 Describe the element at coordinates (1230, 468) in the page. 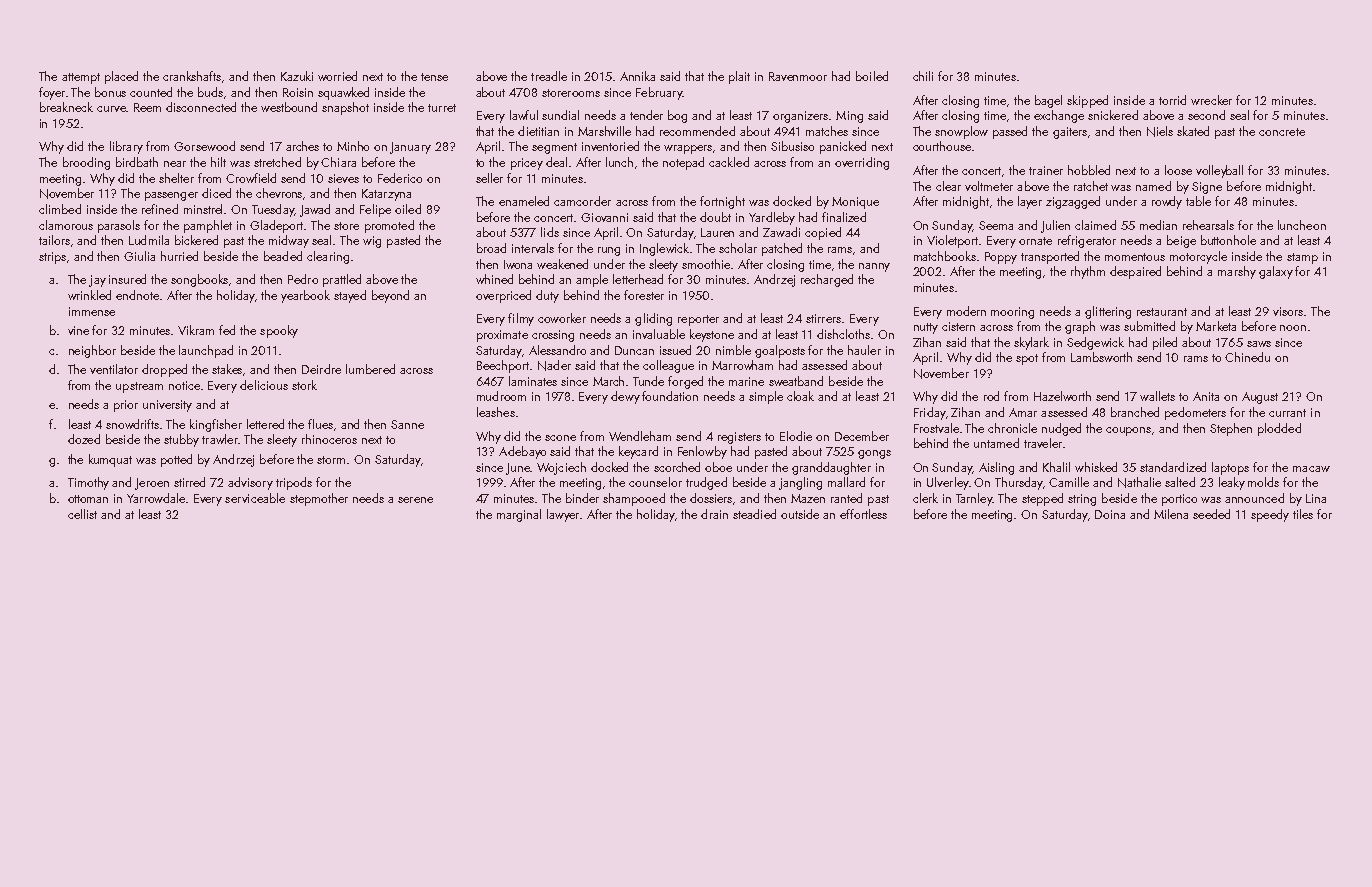

I see `laptops` at that location.
